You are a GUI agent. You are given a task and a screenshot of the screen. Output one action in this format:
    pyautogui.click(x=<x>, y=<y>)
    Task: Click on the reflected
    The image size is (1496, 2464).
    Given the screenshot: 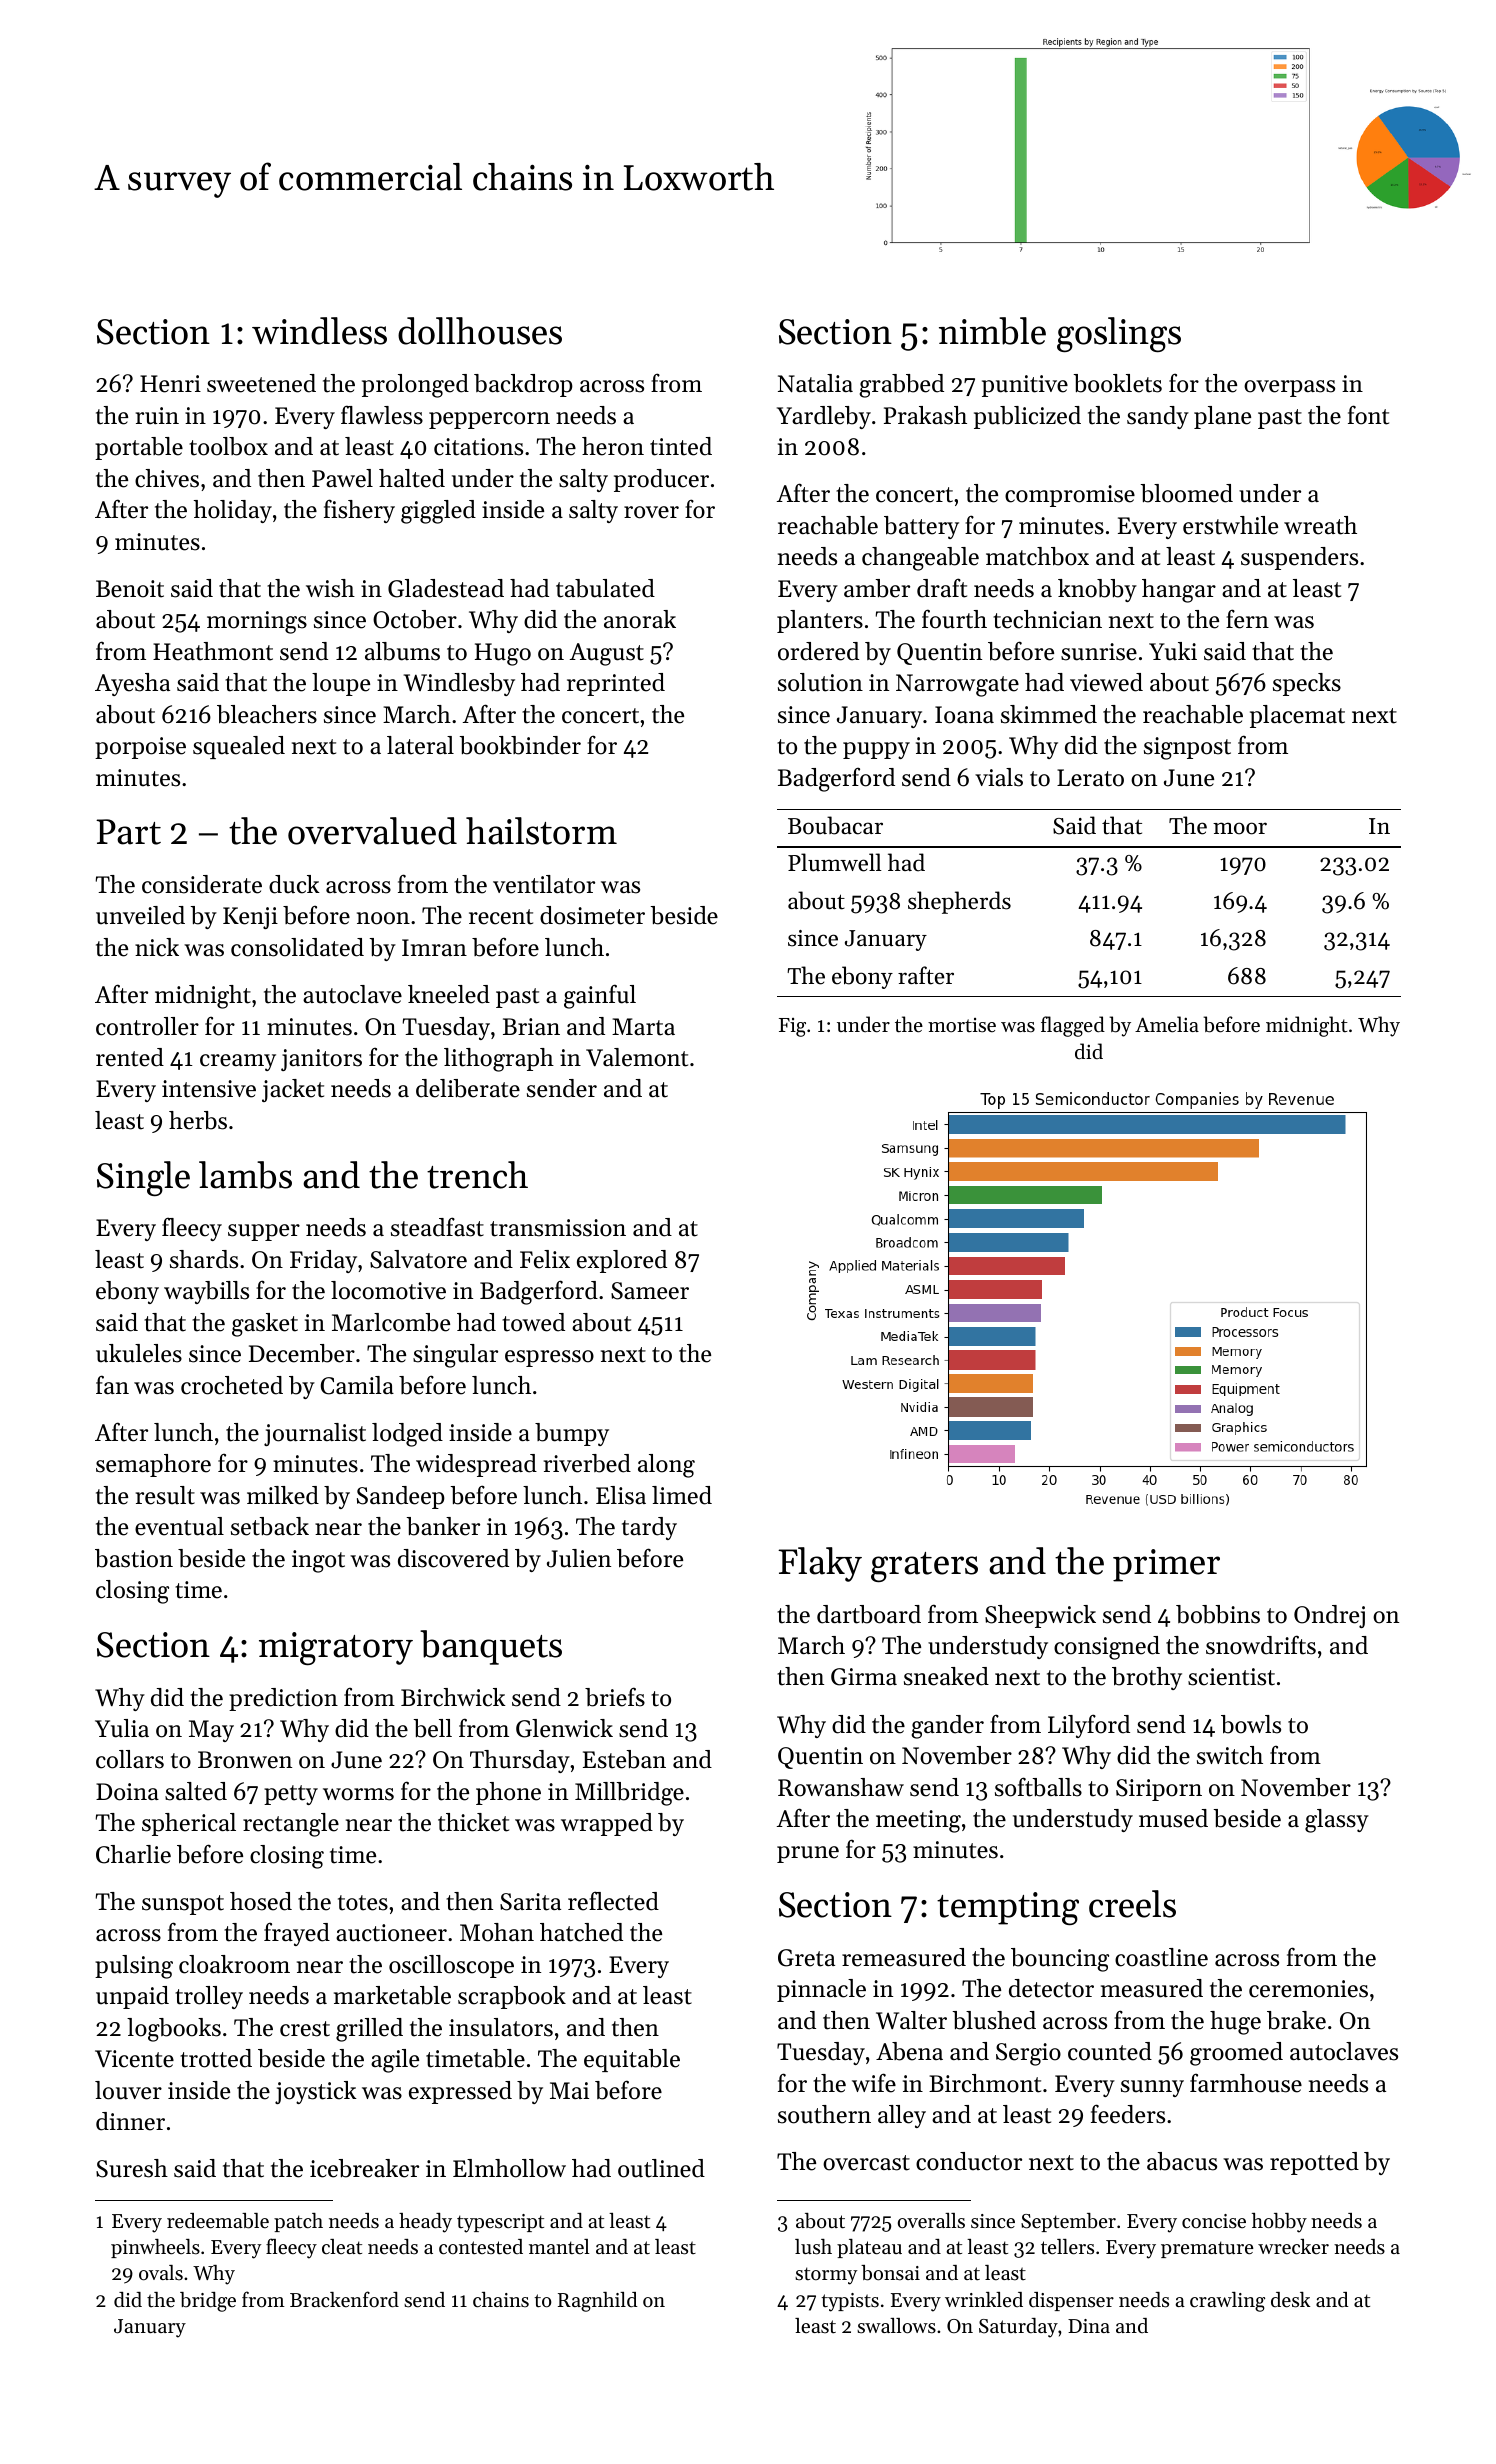 What is the action you would take?
    pyautogui.click(x=613, y=1901)
